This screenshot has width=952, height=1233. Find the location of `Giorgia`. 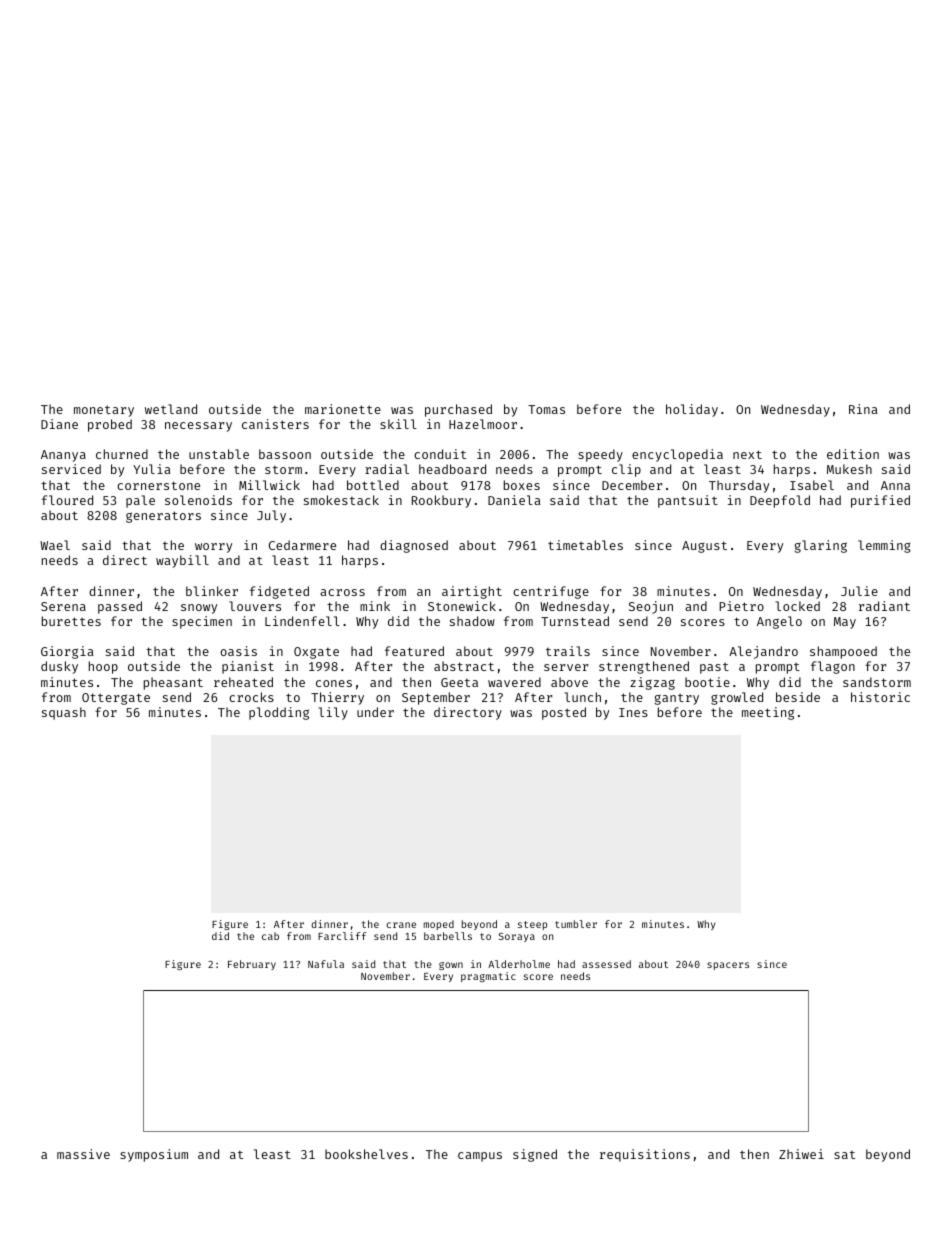

Giorgia is located at coordinates (67, 652).
